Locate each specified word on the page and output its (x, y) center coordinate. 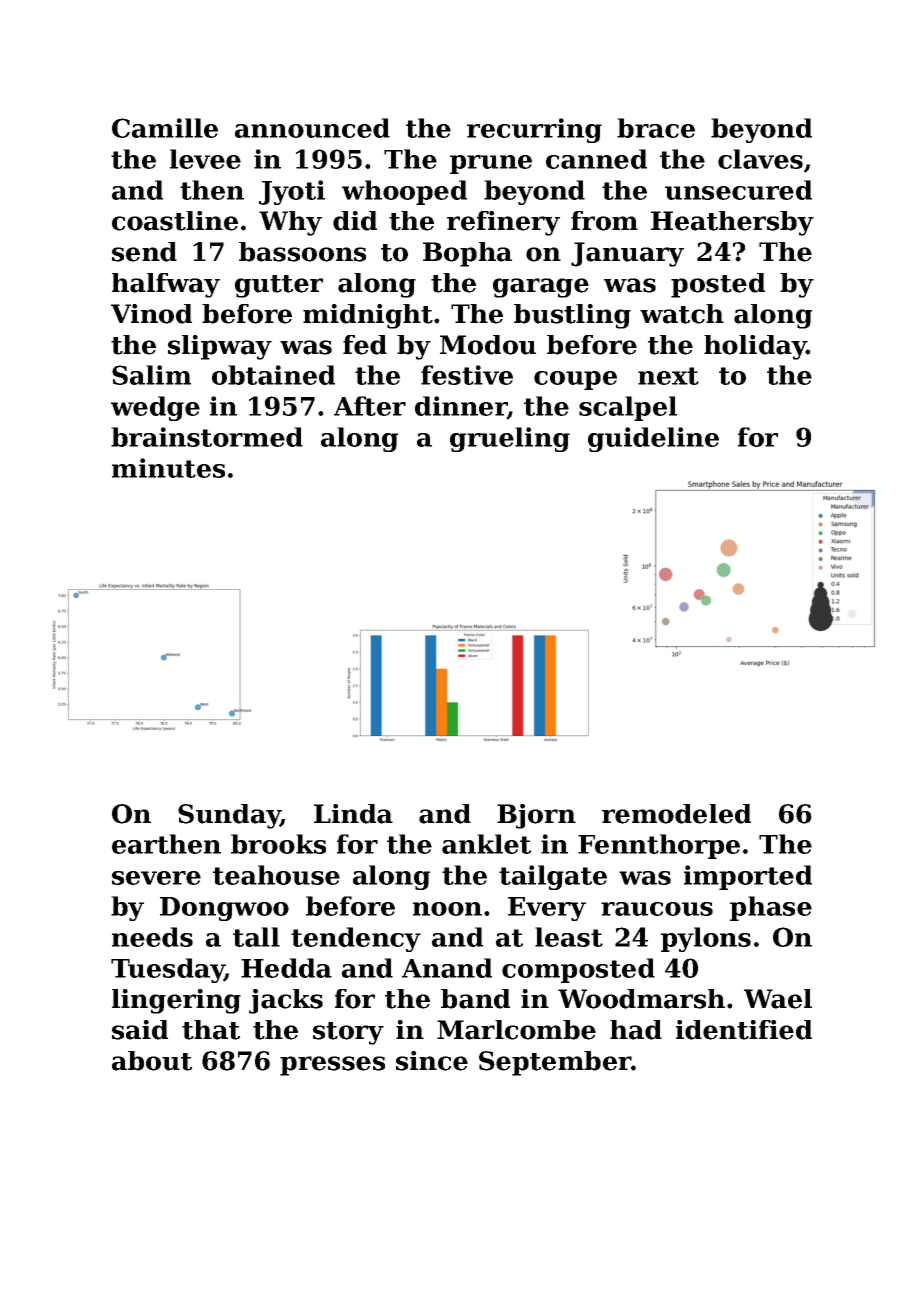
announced (312, 128)
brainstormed (207, 437)
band (475, 999)
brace (656, 128)
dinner (461, 407)
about (152, 1061)
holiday (755, 347)
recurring (534, 130)
